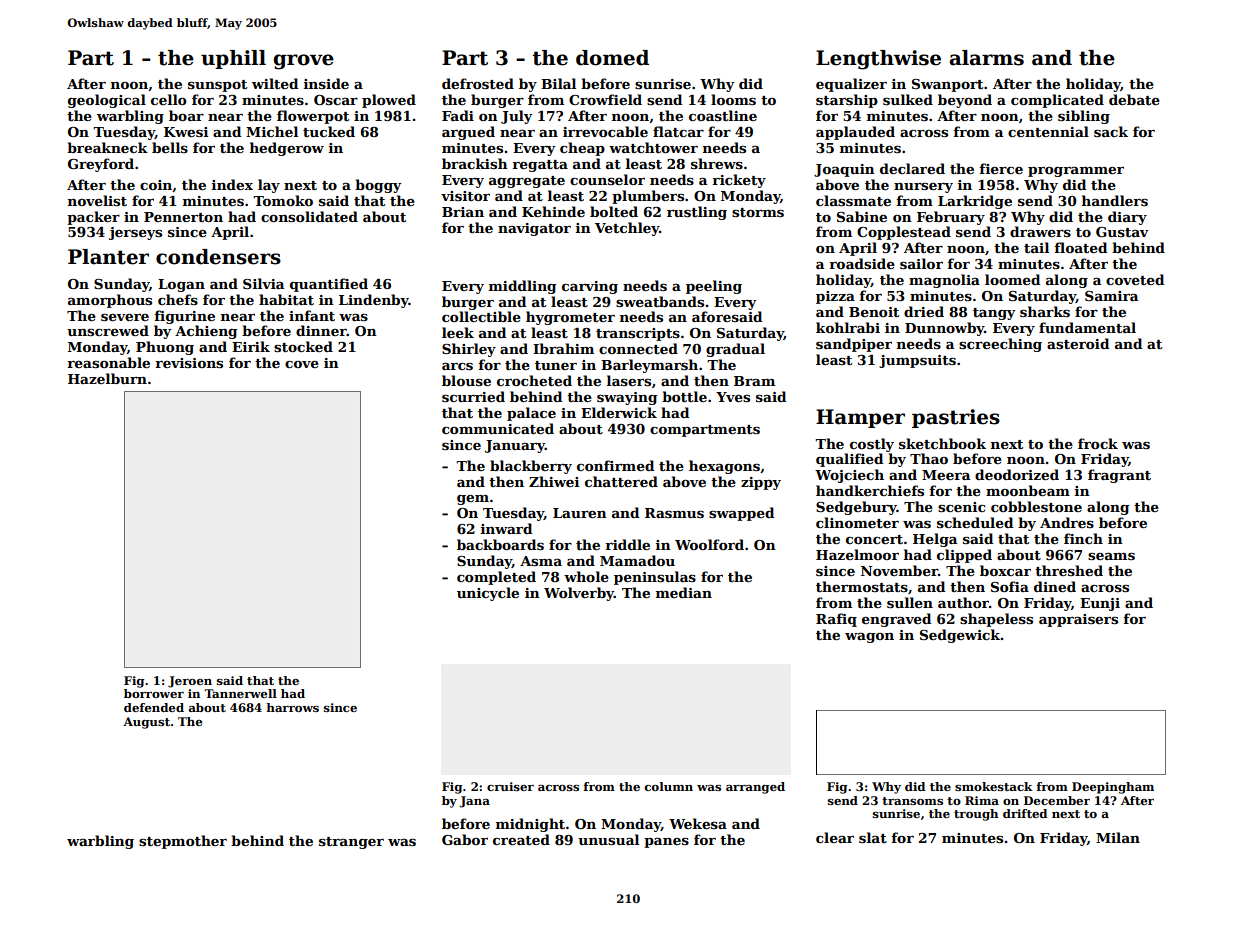  What do you see at coordinates (666, 843) in the page?
I see `panes` at bounding box center [666, 843].
